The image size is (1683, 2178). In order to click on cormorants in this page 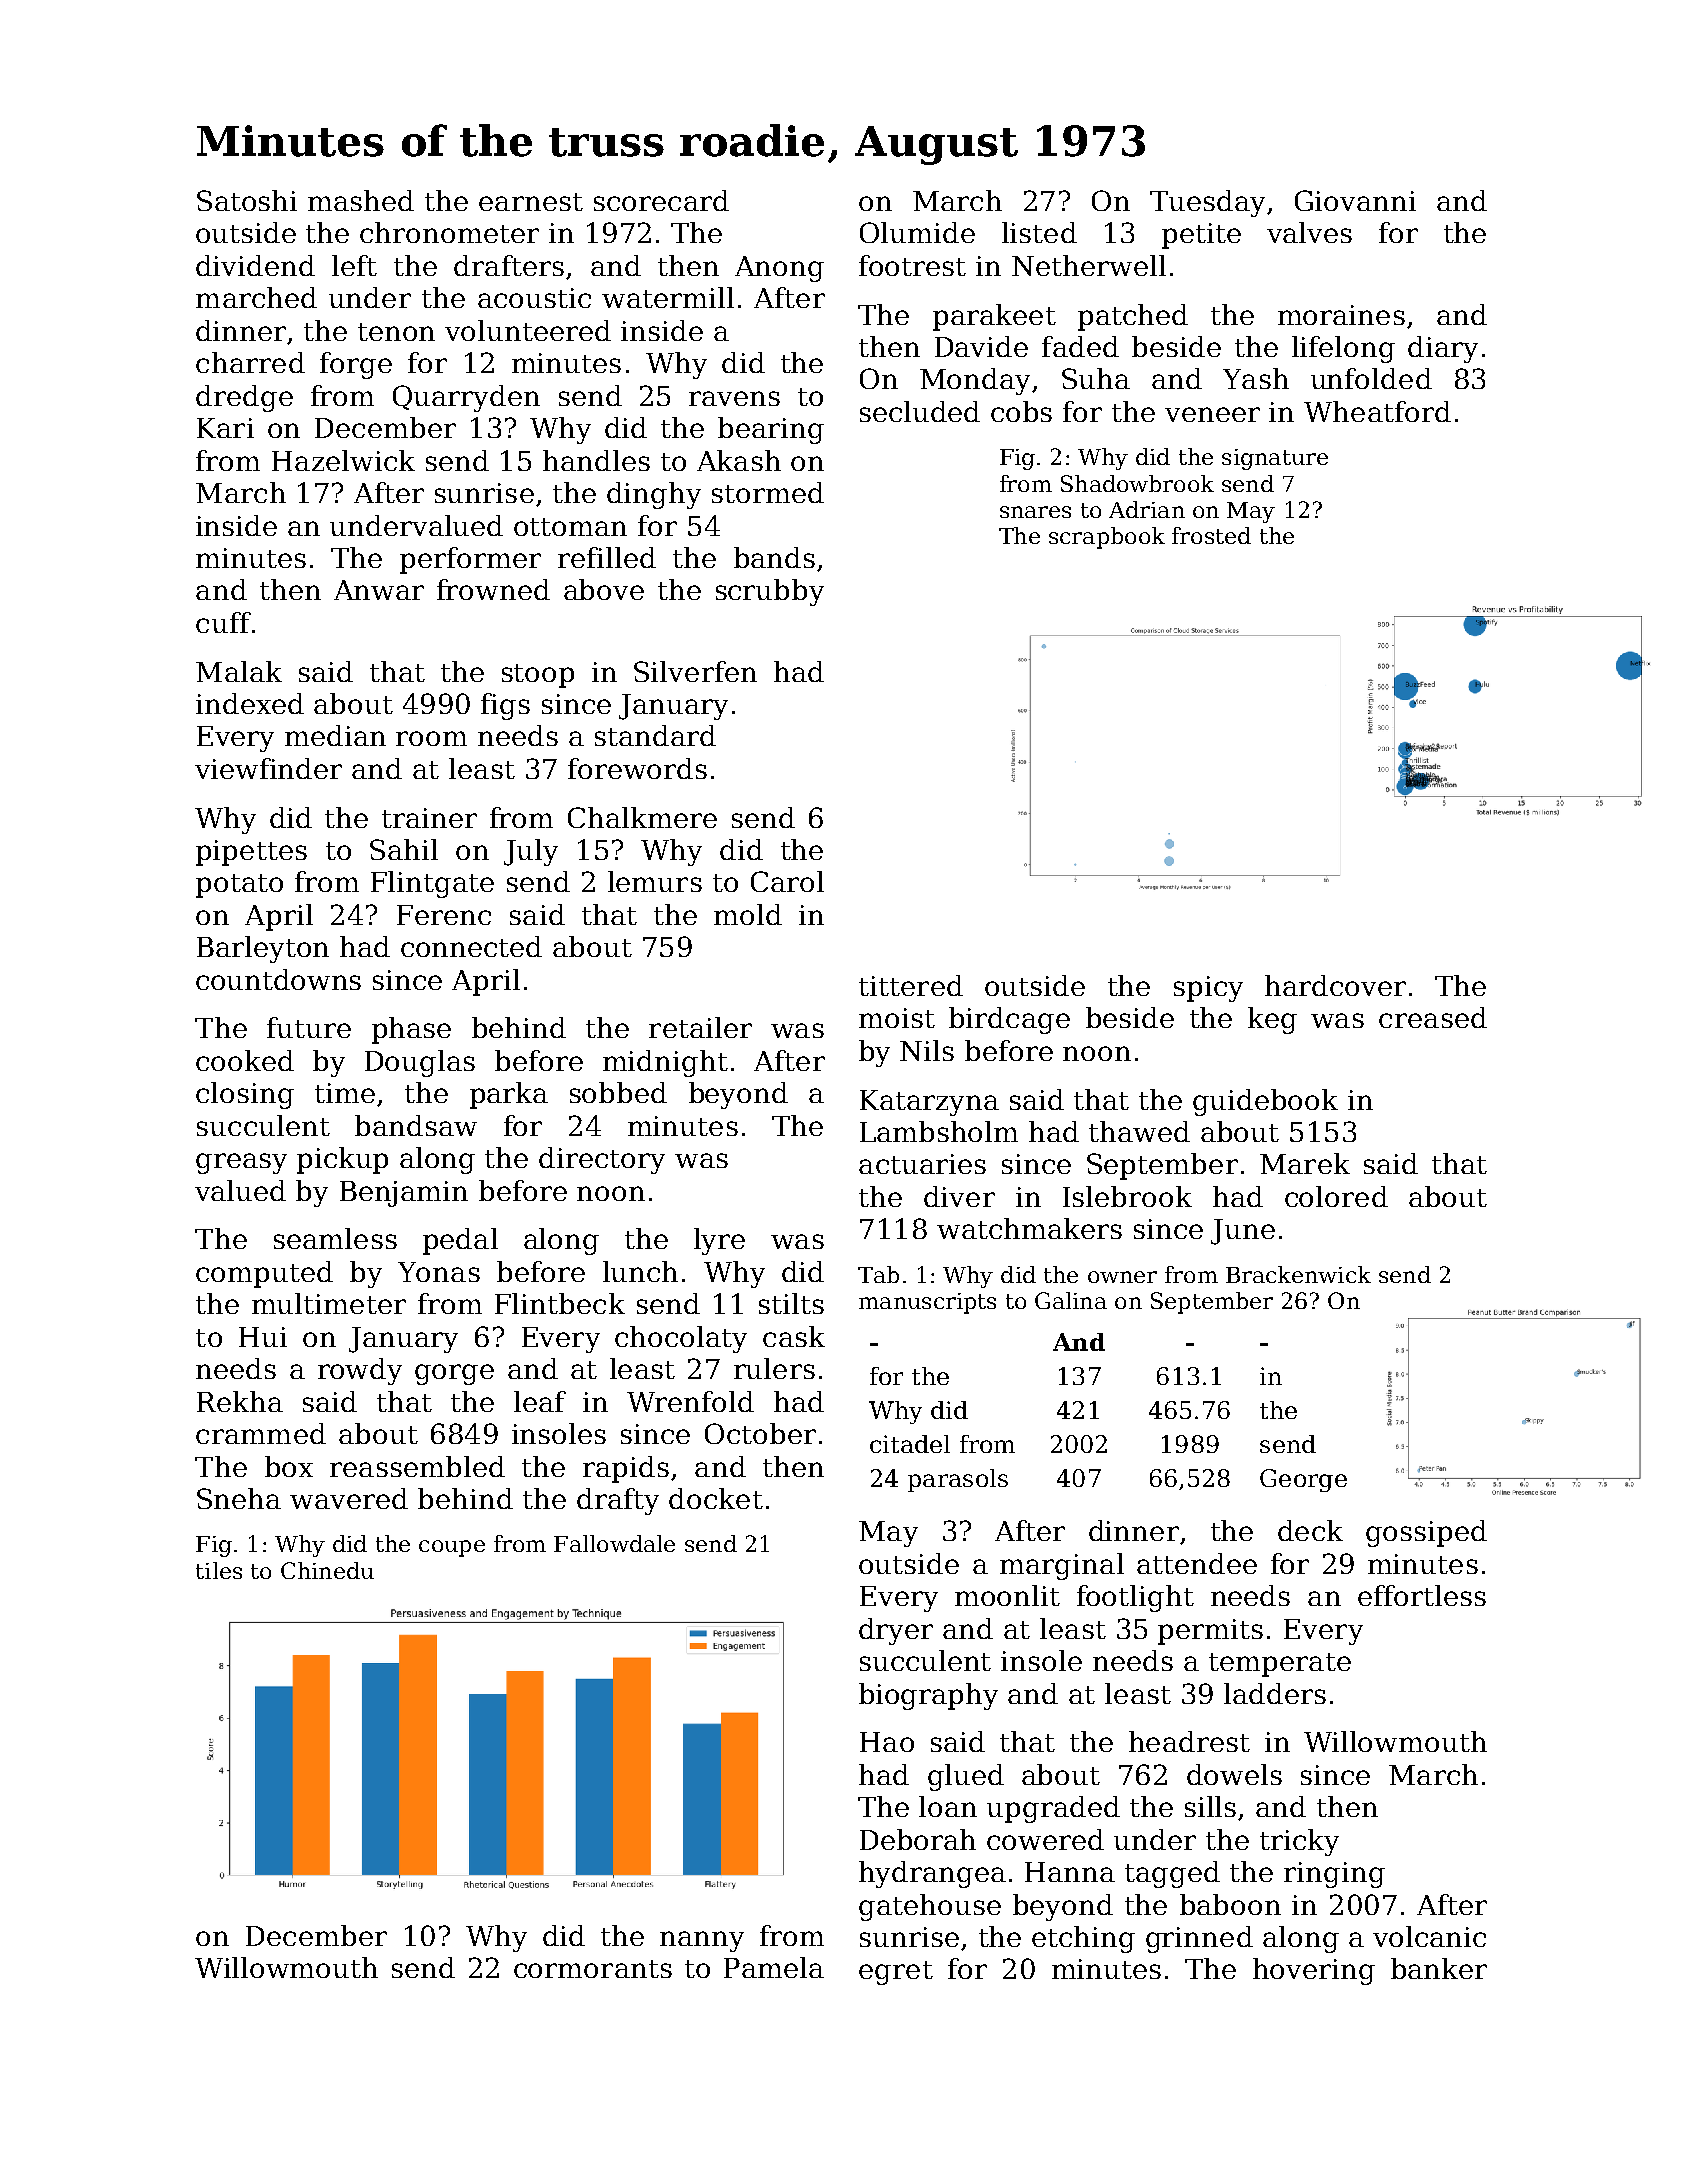, I will do `click(593, 1969)`.
